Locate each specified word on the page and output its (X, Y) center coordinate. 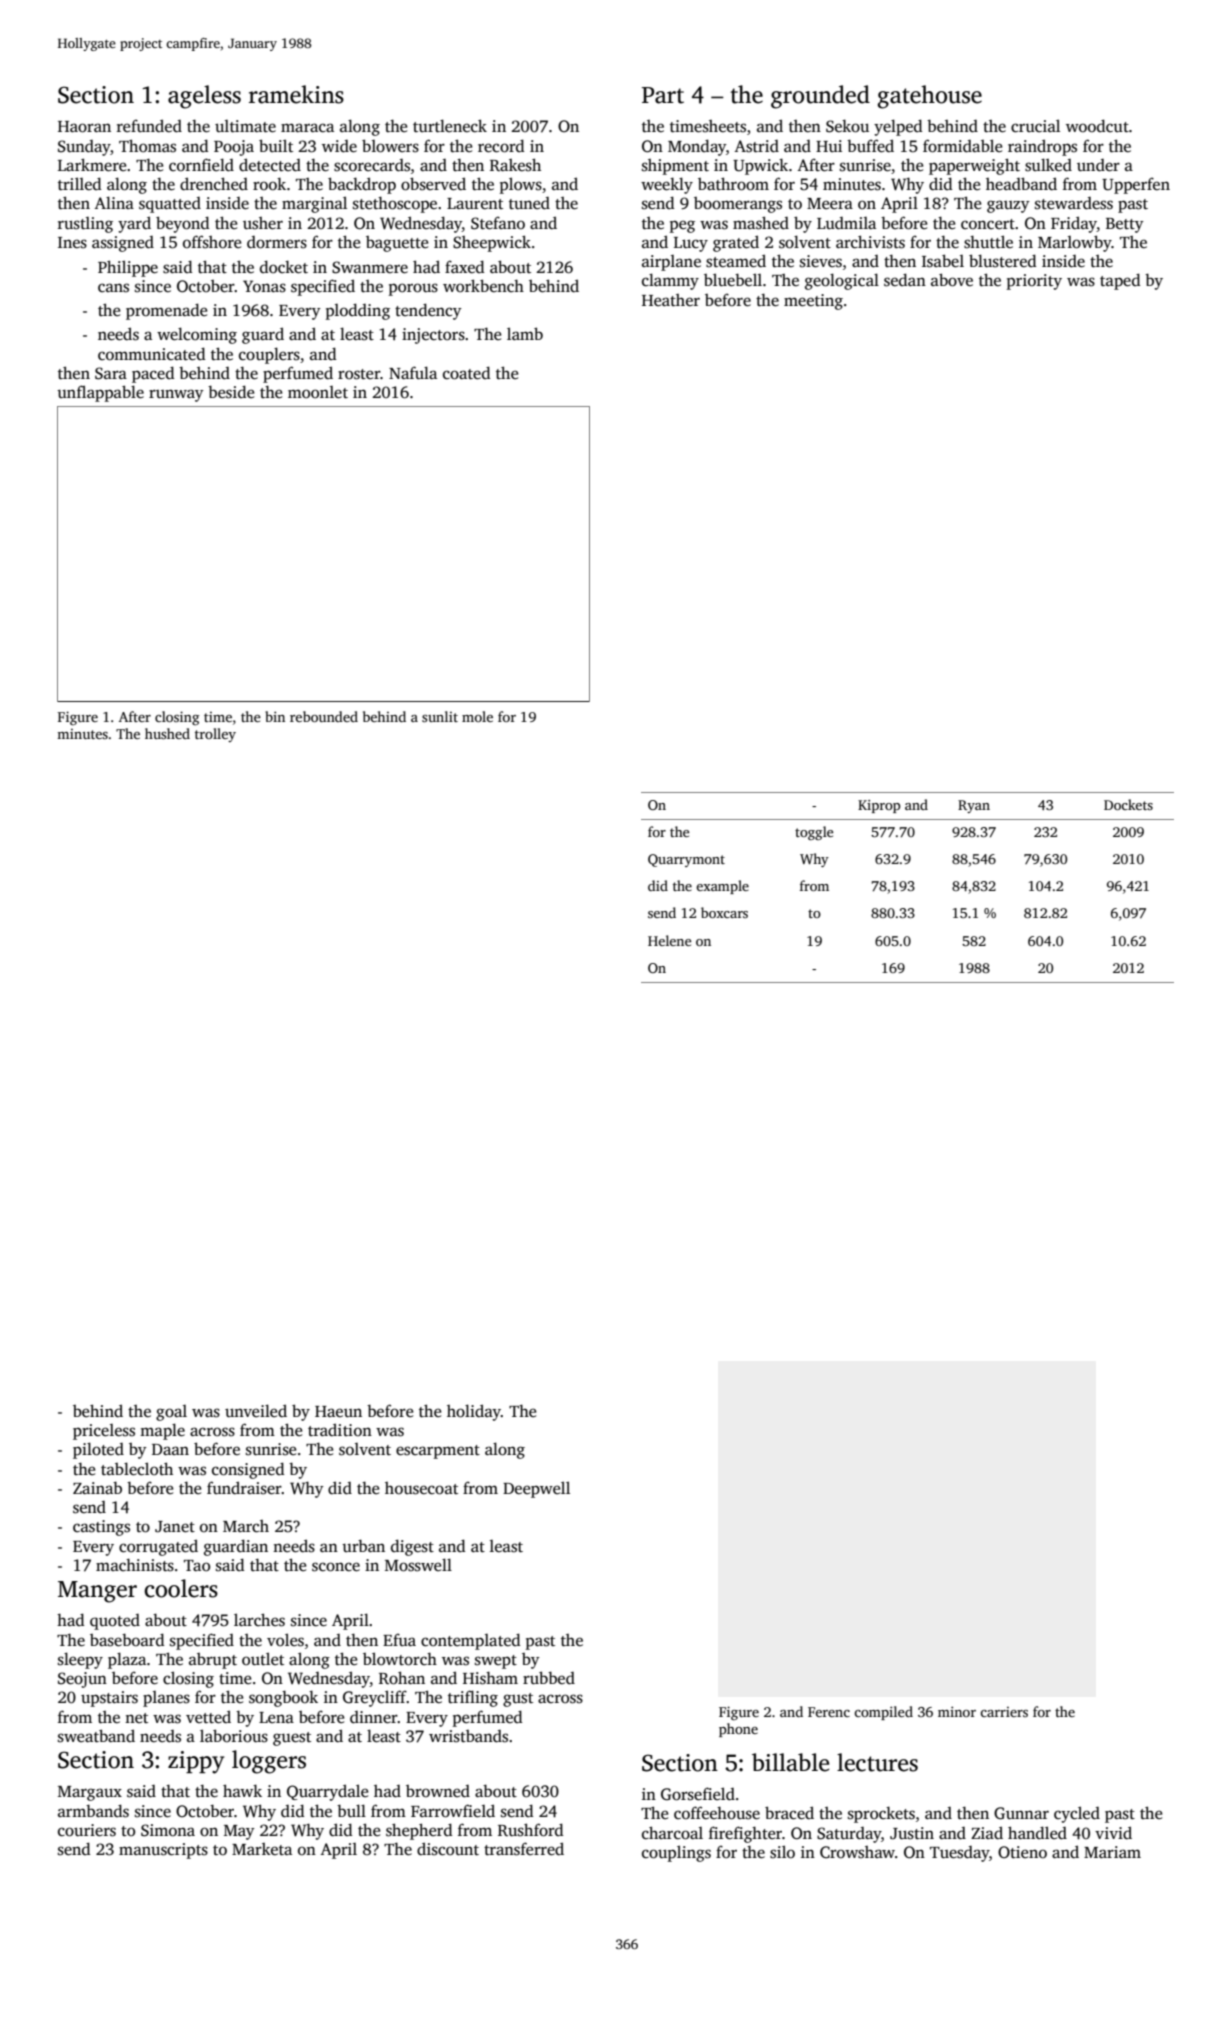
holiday (474, 1412)
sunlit (440, 716)
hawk (242, 1790)
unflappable (100, 393)
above (952, 280)
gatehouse (930, 97)
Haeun (338, 1412)
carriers (1004, 1712)
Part (663, 95)
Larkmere (92, 165)
